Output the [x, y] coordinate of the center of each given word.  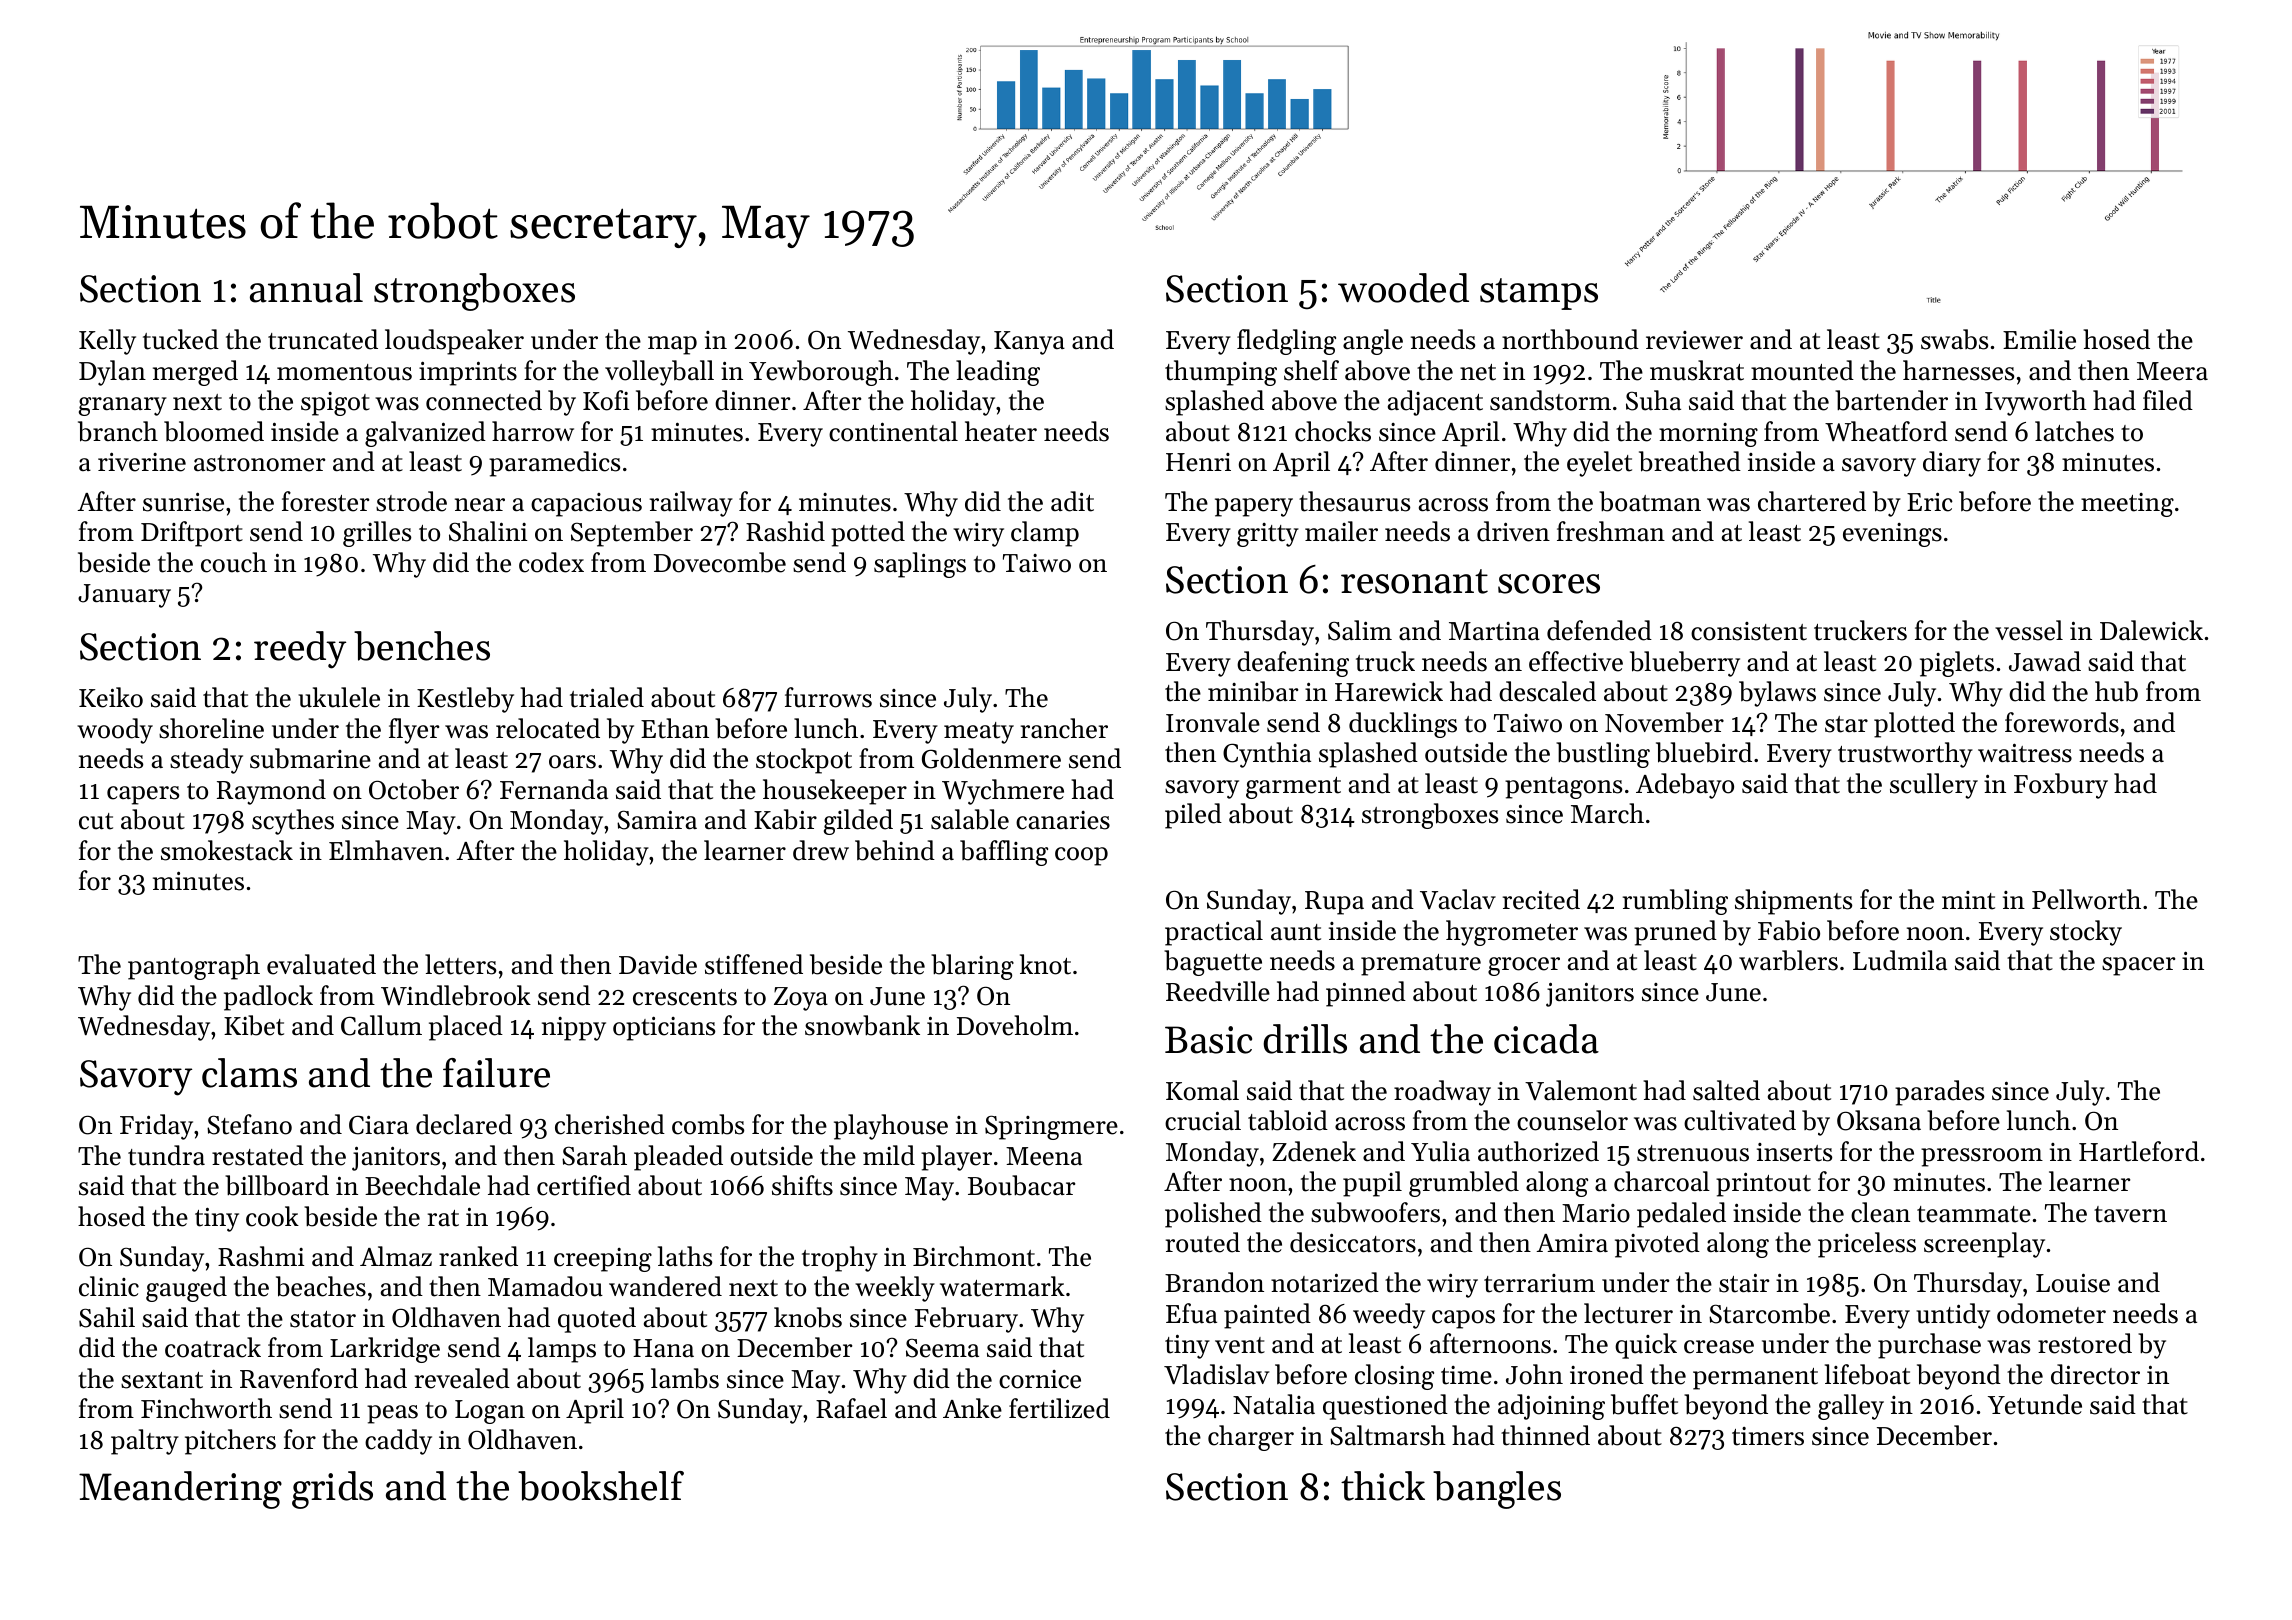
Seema [942, 1348]
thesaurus [1354, 501]
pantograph [194, 967]
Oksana [1879, 1120]
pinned [1366, 994]
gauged [186, 1289]
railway [691, 504]
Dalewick [2151, 630]
